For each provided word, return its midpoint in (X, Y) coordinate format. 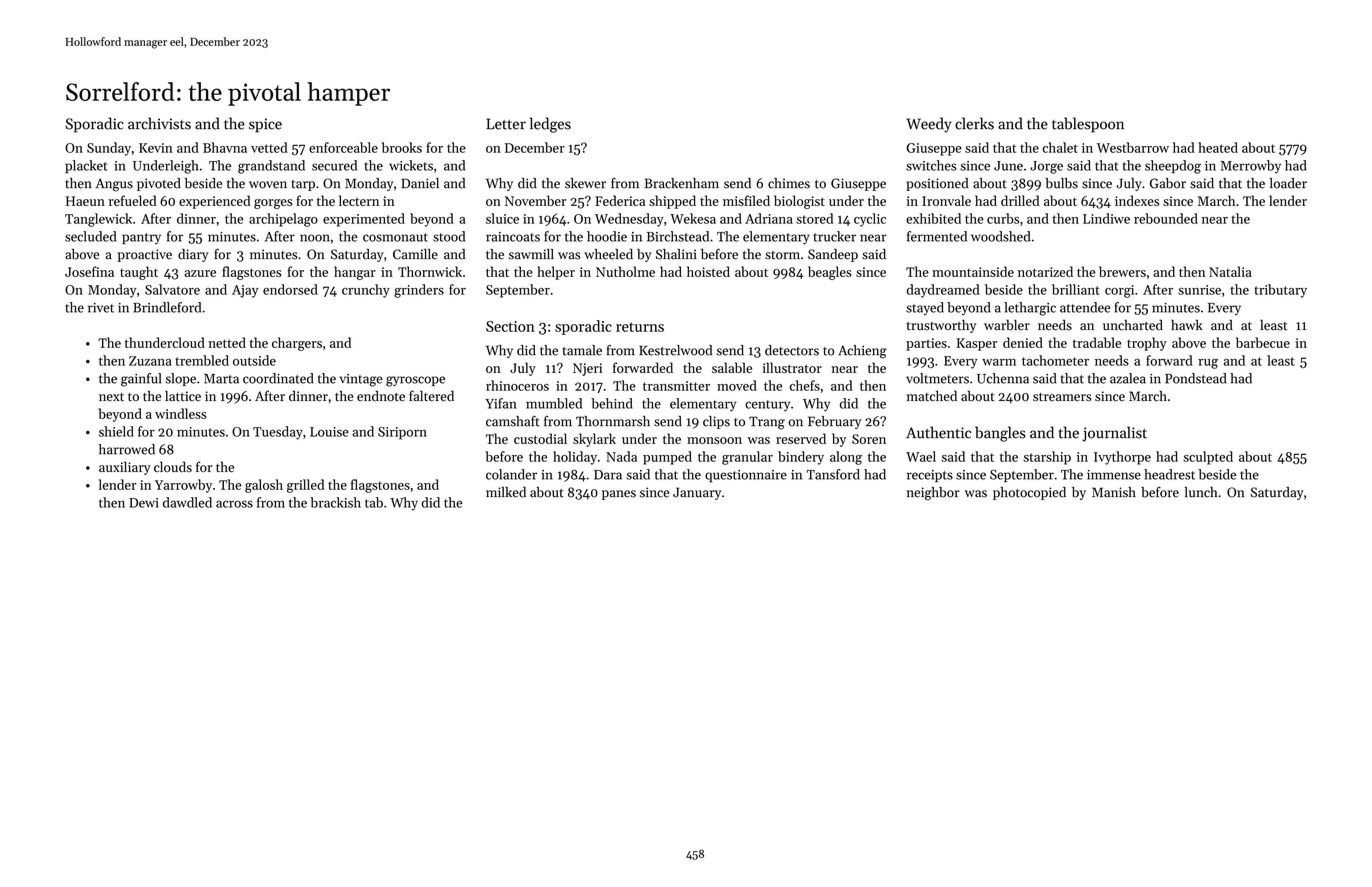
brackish (335, 502)
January (697, 493)
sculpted (1208, 458)
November (535, 200)
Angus (114, 185)
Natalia (1230, 271)
